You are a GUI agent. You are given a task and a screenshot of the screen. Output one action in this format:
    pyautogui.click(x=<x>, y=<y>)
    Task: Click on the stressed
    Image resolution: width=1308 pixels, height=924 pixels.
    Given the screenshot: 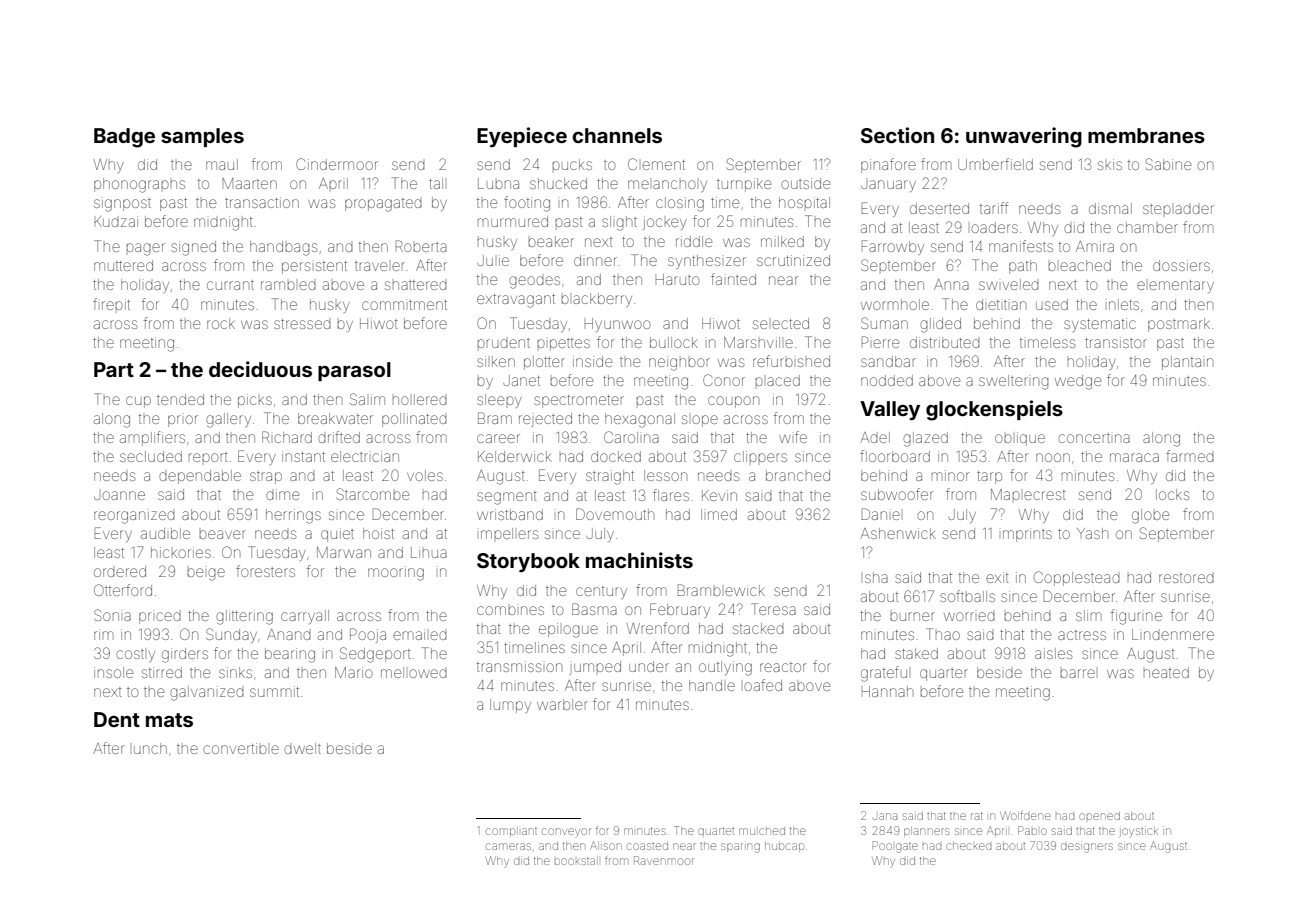 What is the action you would take?
    pyautogui.click(x=302, y=324)
